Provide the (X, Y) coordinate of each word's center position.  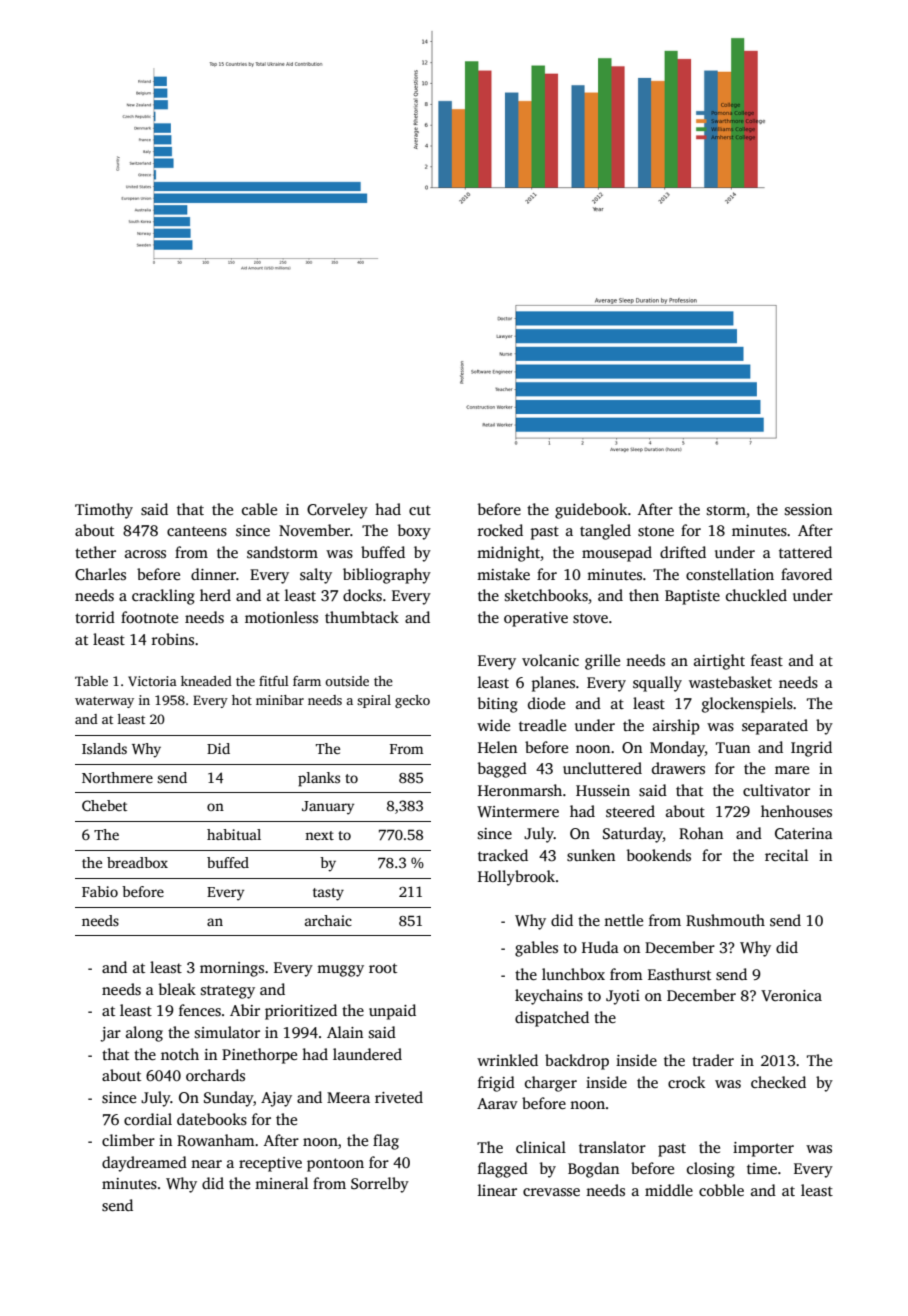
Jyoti (623, 997)
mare (792, 770)
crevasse (551, 1192)
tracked (503, 855)
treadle (542, 725)
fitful (274, 681)
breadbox (137, 862)
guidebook (591, 511)
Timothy (104, 511)
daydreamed (144, 1164)
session (808, 510)
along (144, 1034)
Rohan (701, 833)
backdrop (577, 1062)
